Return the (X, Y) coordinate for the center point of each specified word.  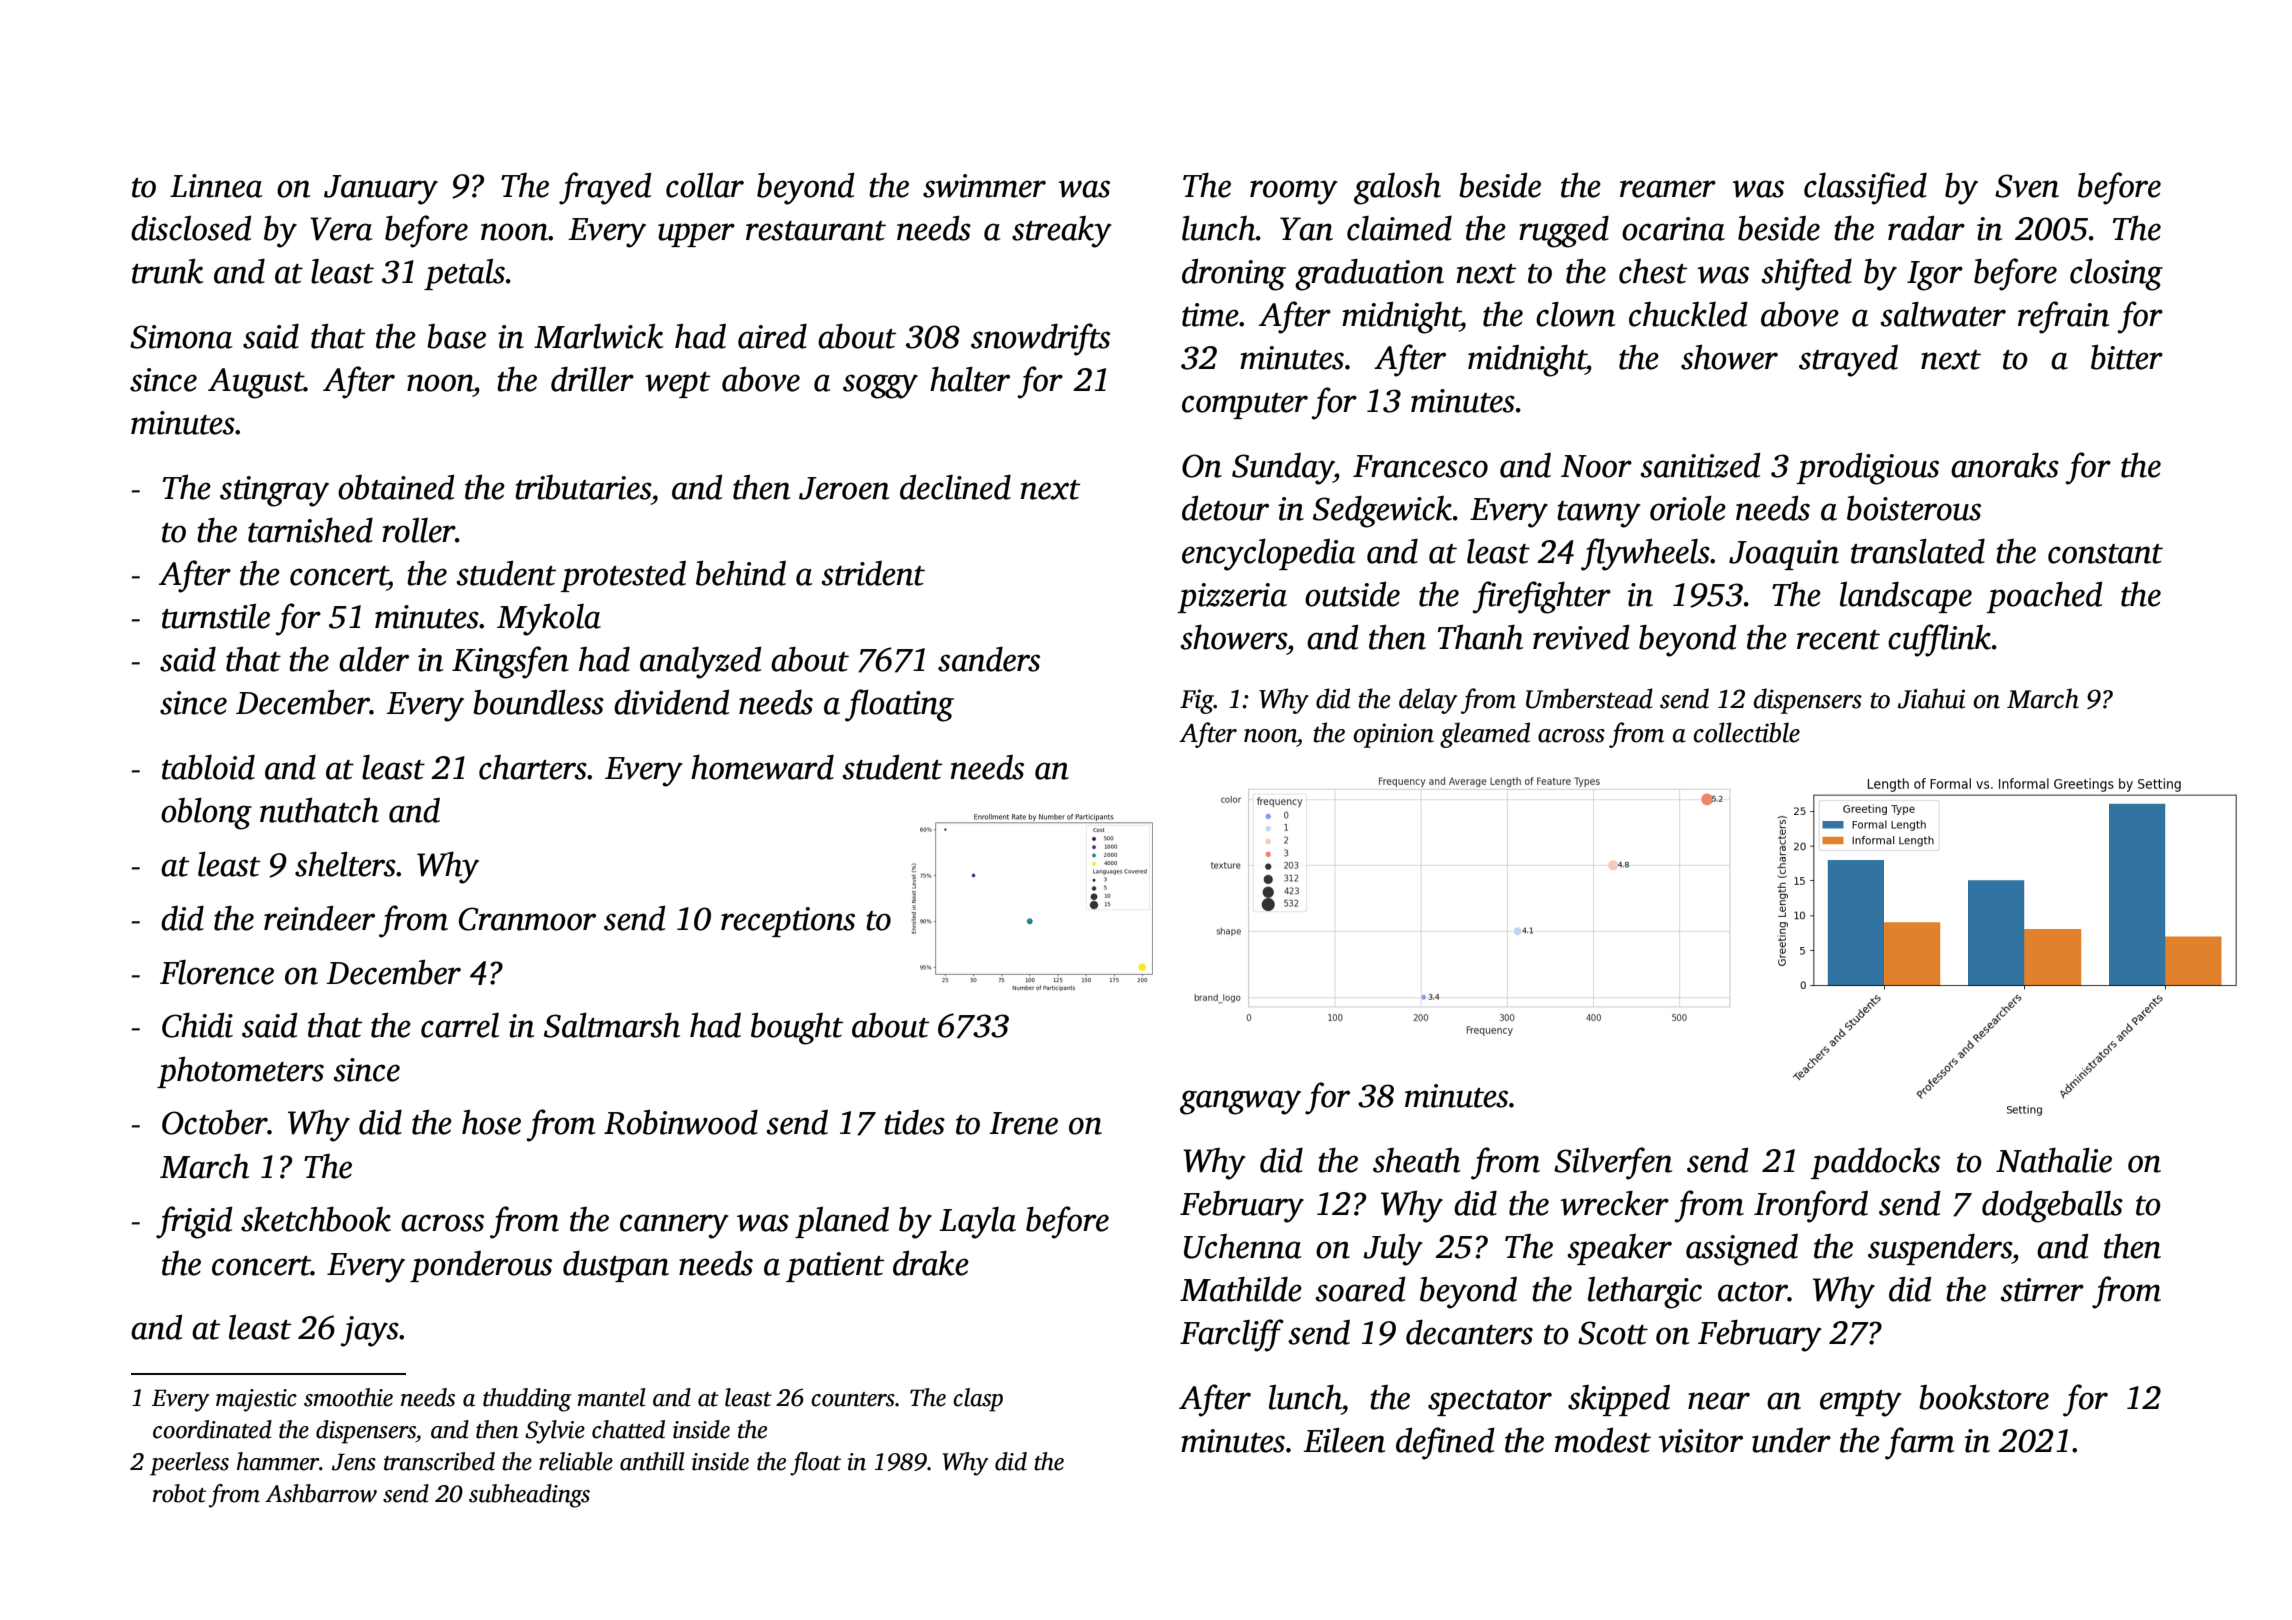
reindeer (319, 918)
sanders (989, 659)
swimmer (984, 186)
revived (1581, 637)
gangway (1240, 1102)
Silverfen (1613, 1163)
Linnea (216, 186)
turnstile (216, 616)
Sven (2027, 186)
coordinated (212, 1429)
